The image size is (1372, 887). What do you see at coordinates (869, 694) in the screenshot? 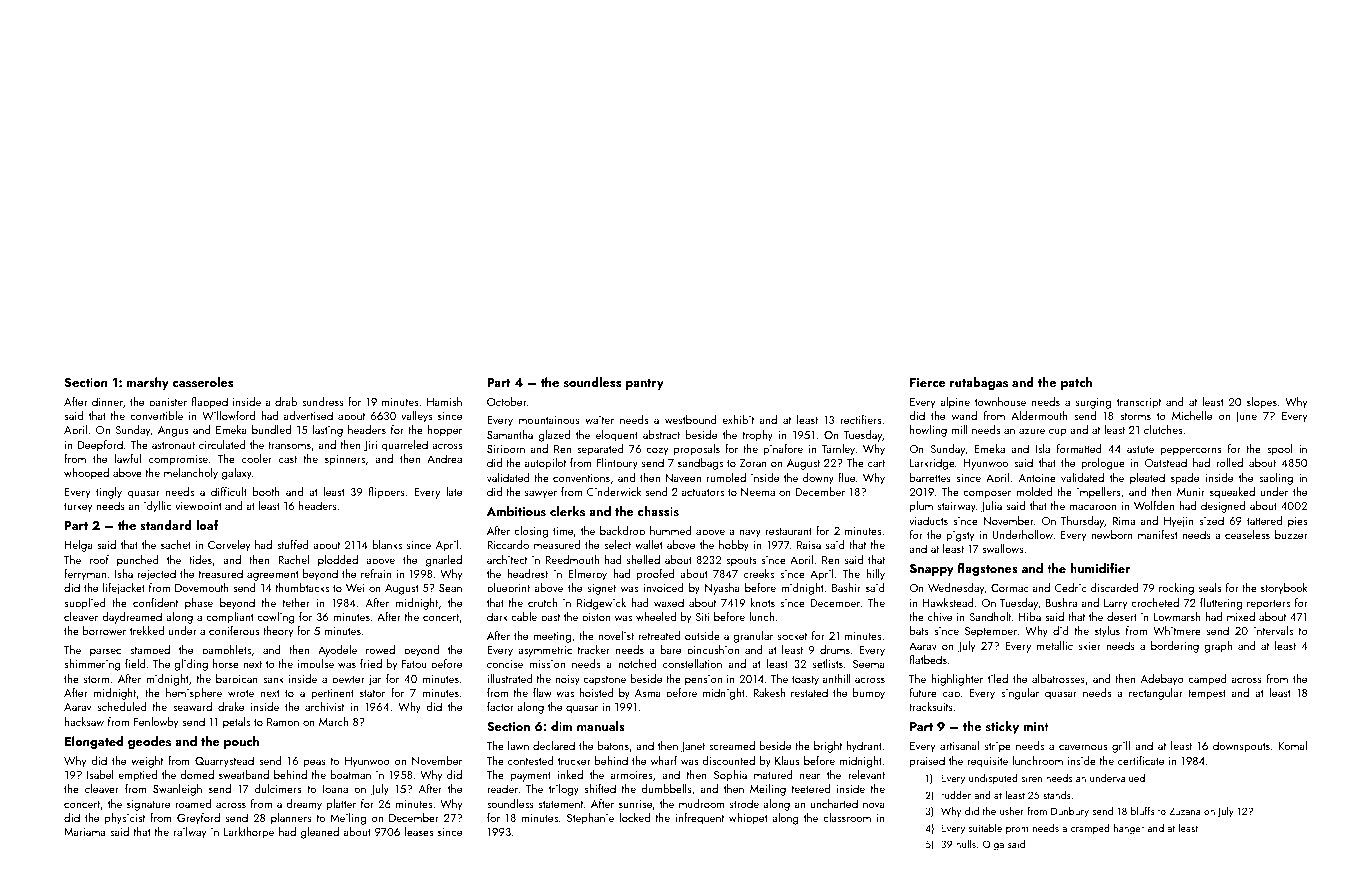
I see `bumpy` at bounding box center [869, 694].
